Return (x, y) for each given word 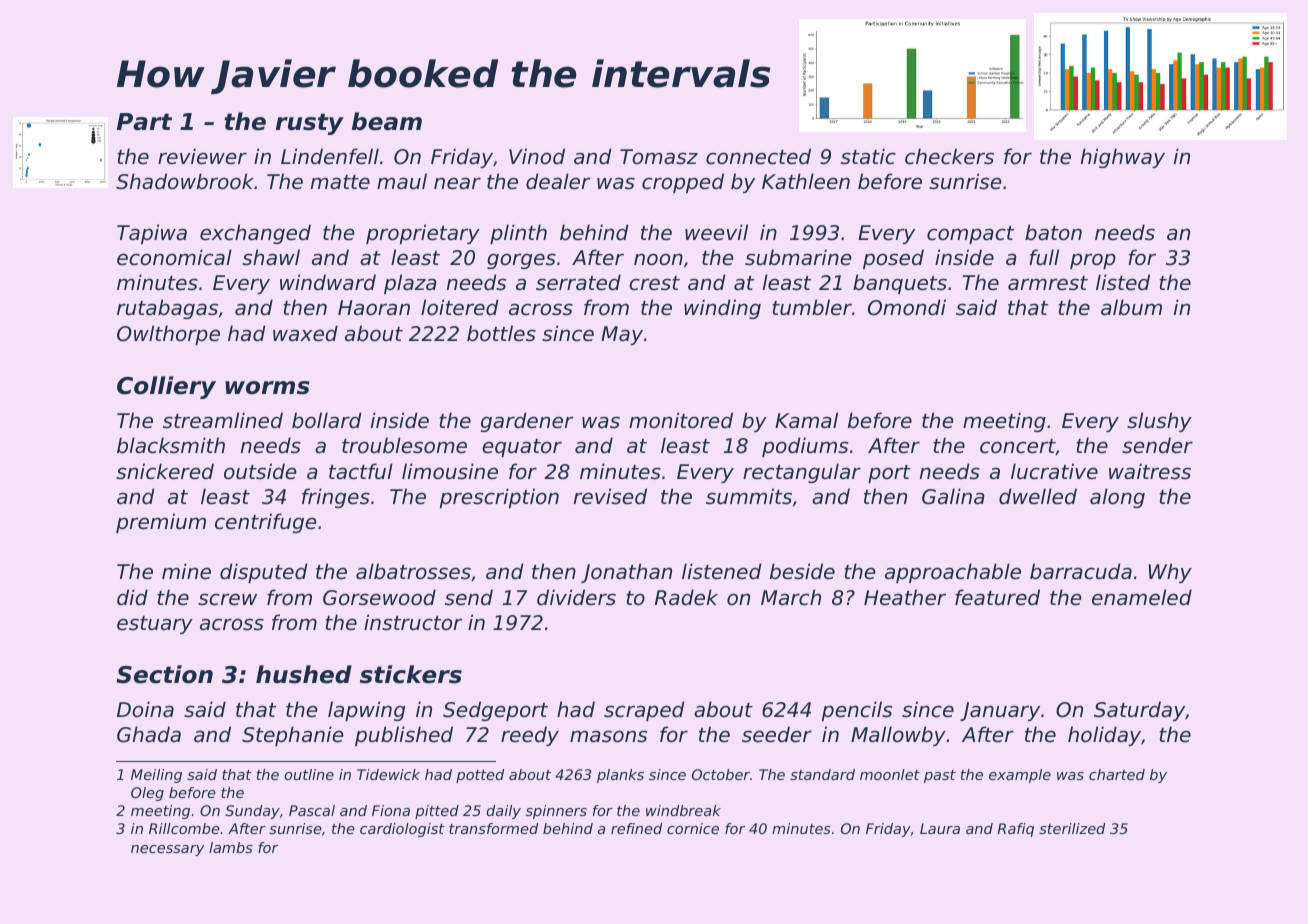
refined (636, 828)
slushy (1159, 422)
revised (610, 496)
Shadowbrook (185, 181)
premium (161, 523)
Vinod (537, 156)
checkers (949, 156)
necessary (167, 850)
